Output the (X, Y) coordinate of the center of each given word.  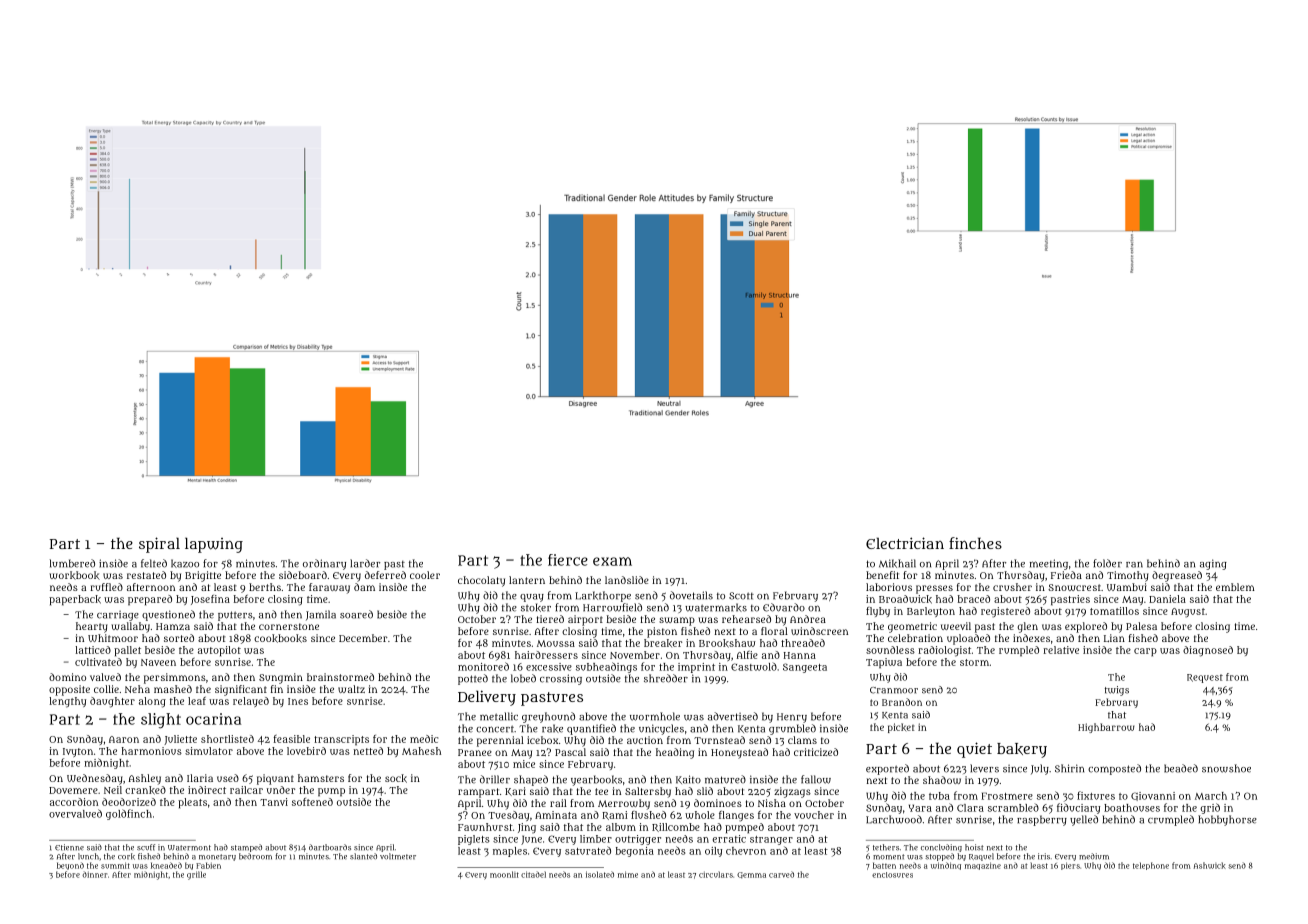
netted (368, 751)
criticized (816, 752)
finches (975, 543)
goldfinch (129, 814)
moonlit (504, 874)
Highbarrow (1106, 728)
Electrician (905, 543)
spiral (159, 545)
